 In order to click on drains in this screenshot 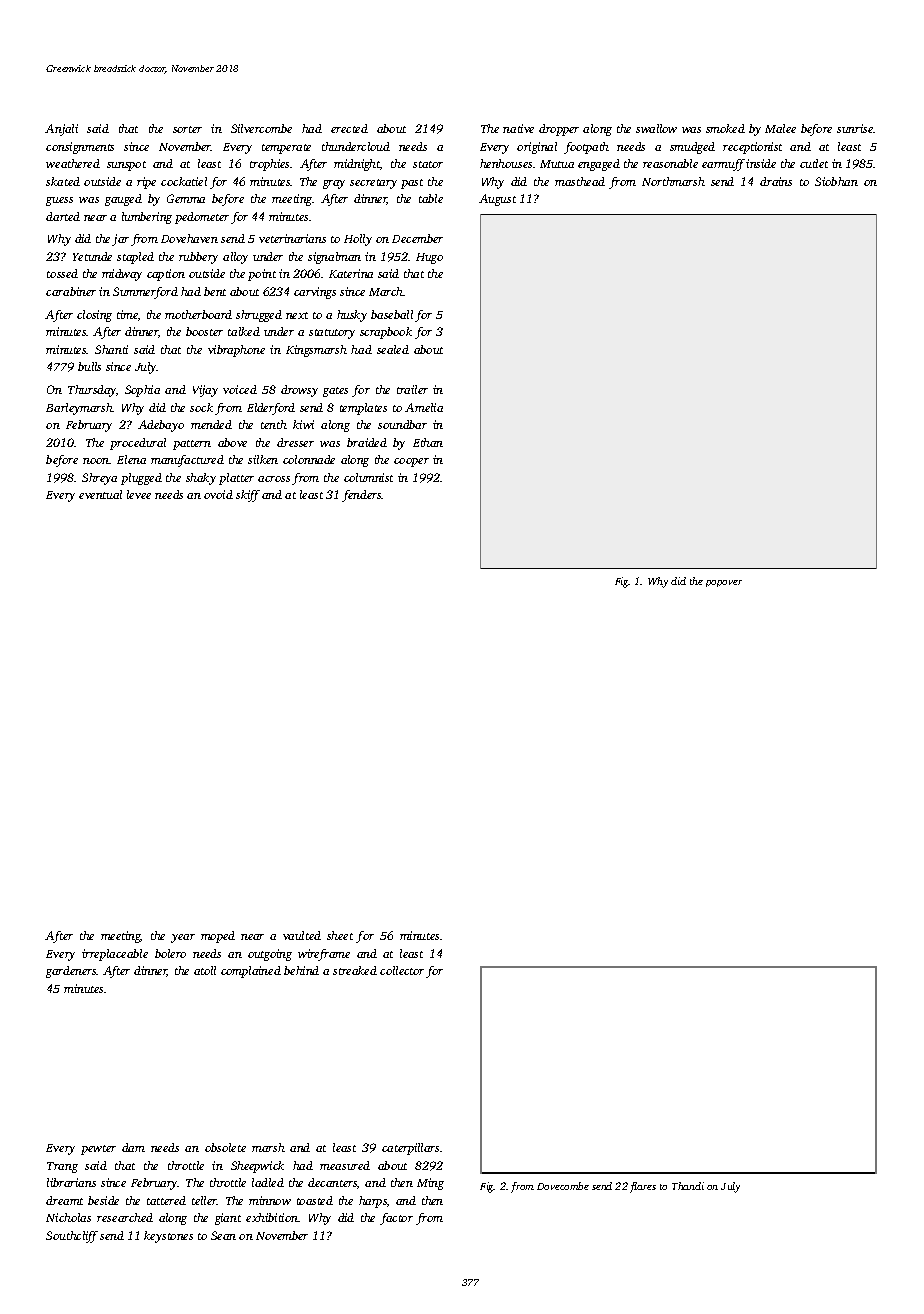, I will do `click(776, 181)`.
